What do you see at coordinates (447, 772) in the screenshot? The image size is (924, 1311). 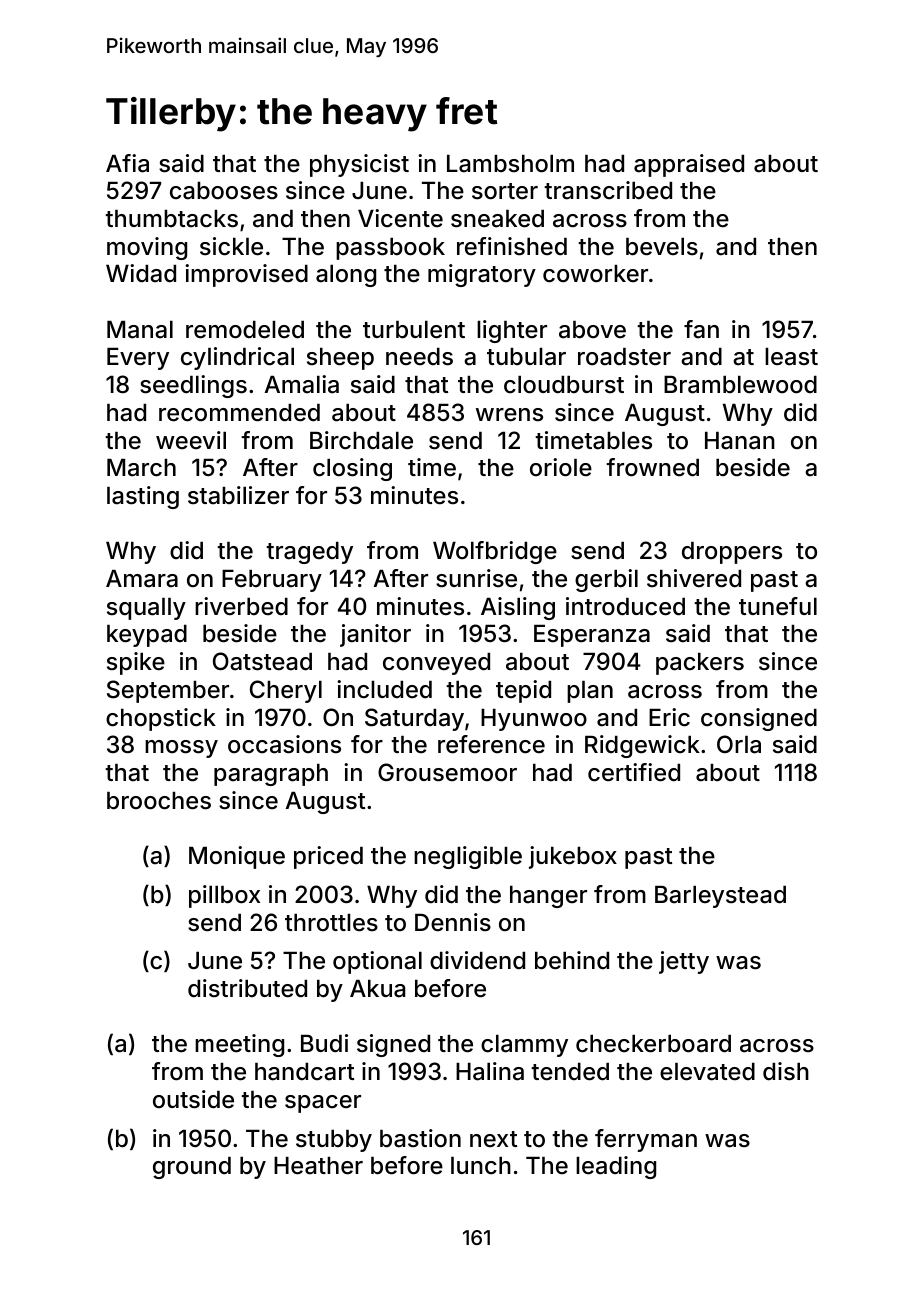 I see `Grousemoor` at bounding box center [447, 772].
